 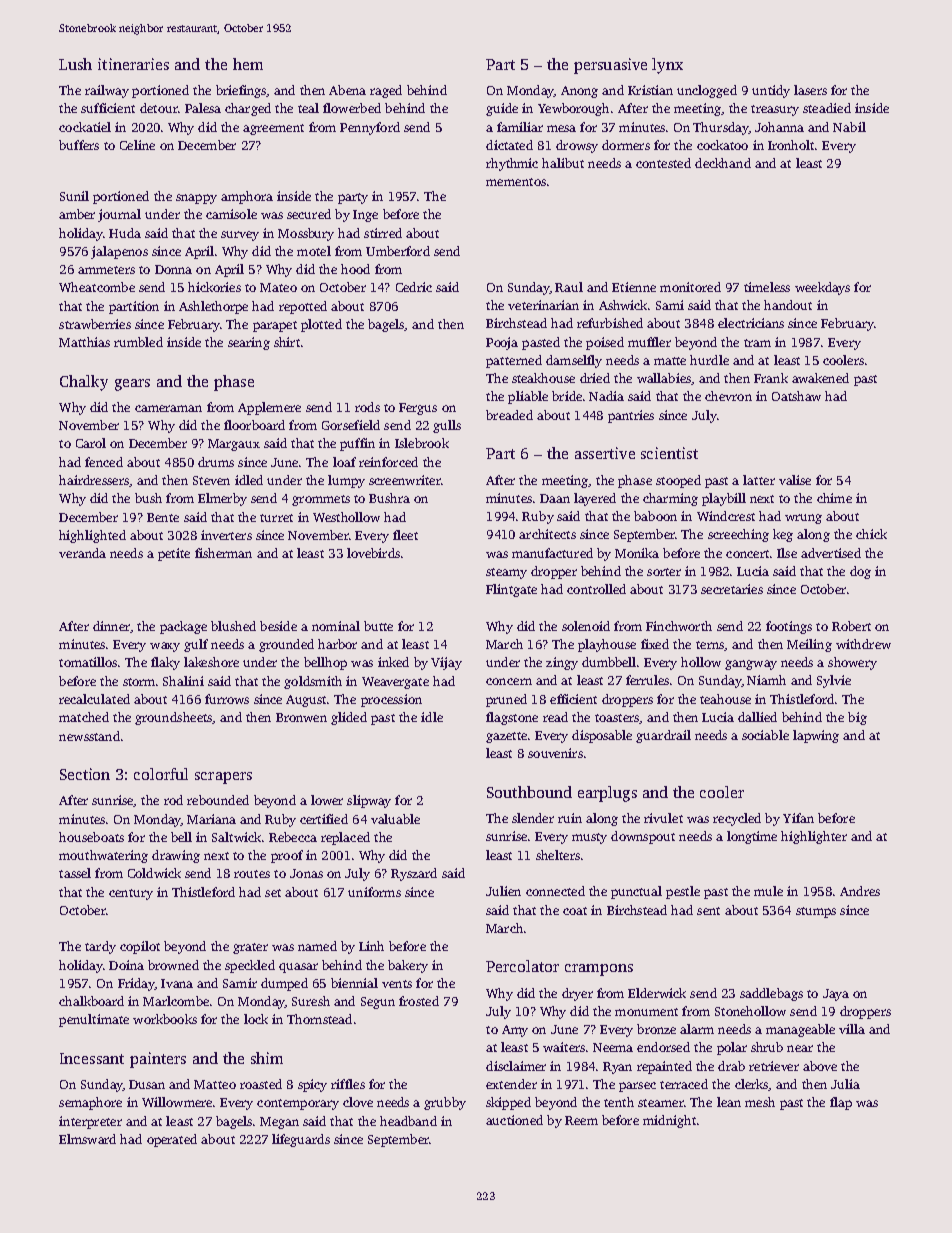 What do you see at coordinates (726, 516) in the screenshot?
I see `Windcrest` at bounding box center [726, 516].
